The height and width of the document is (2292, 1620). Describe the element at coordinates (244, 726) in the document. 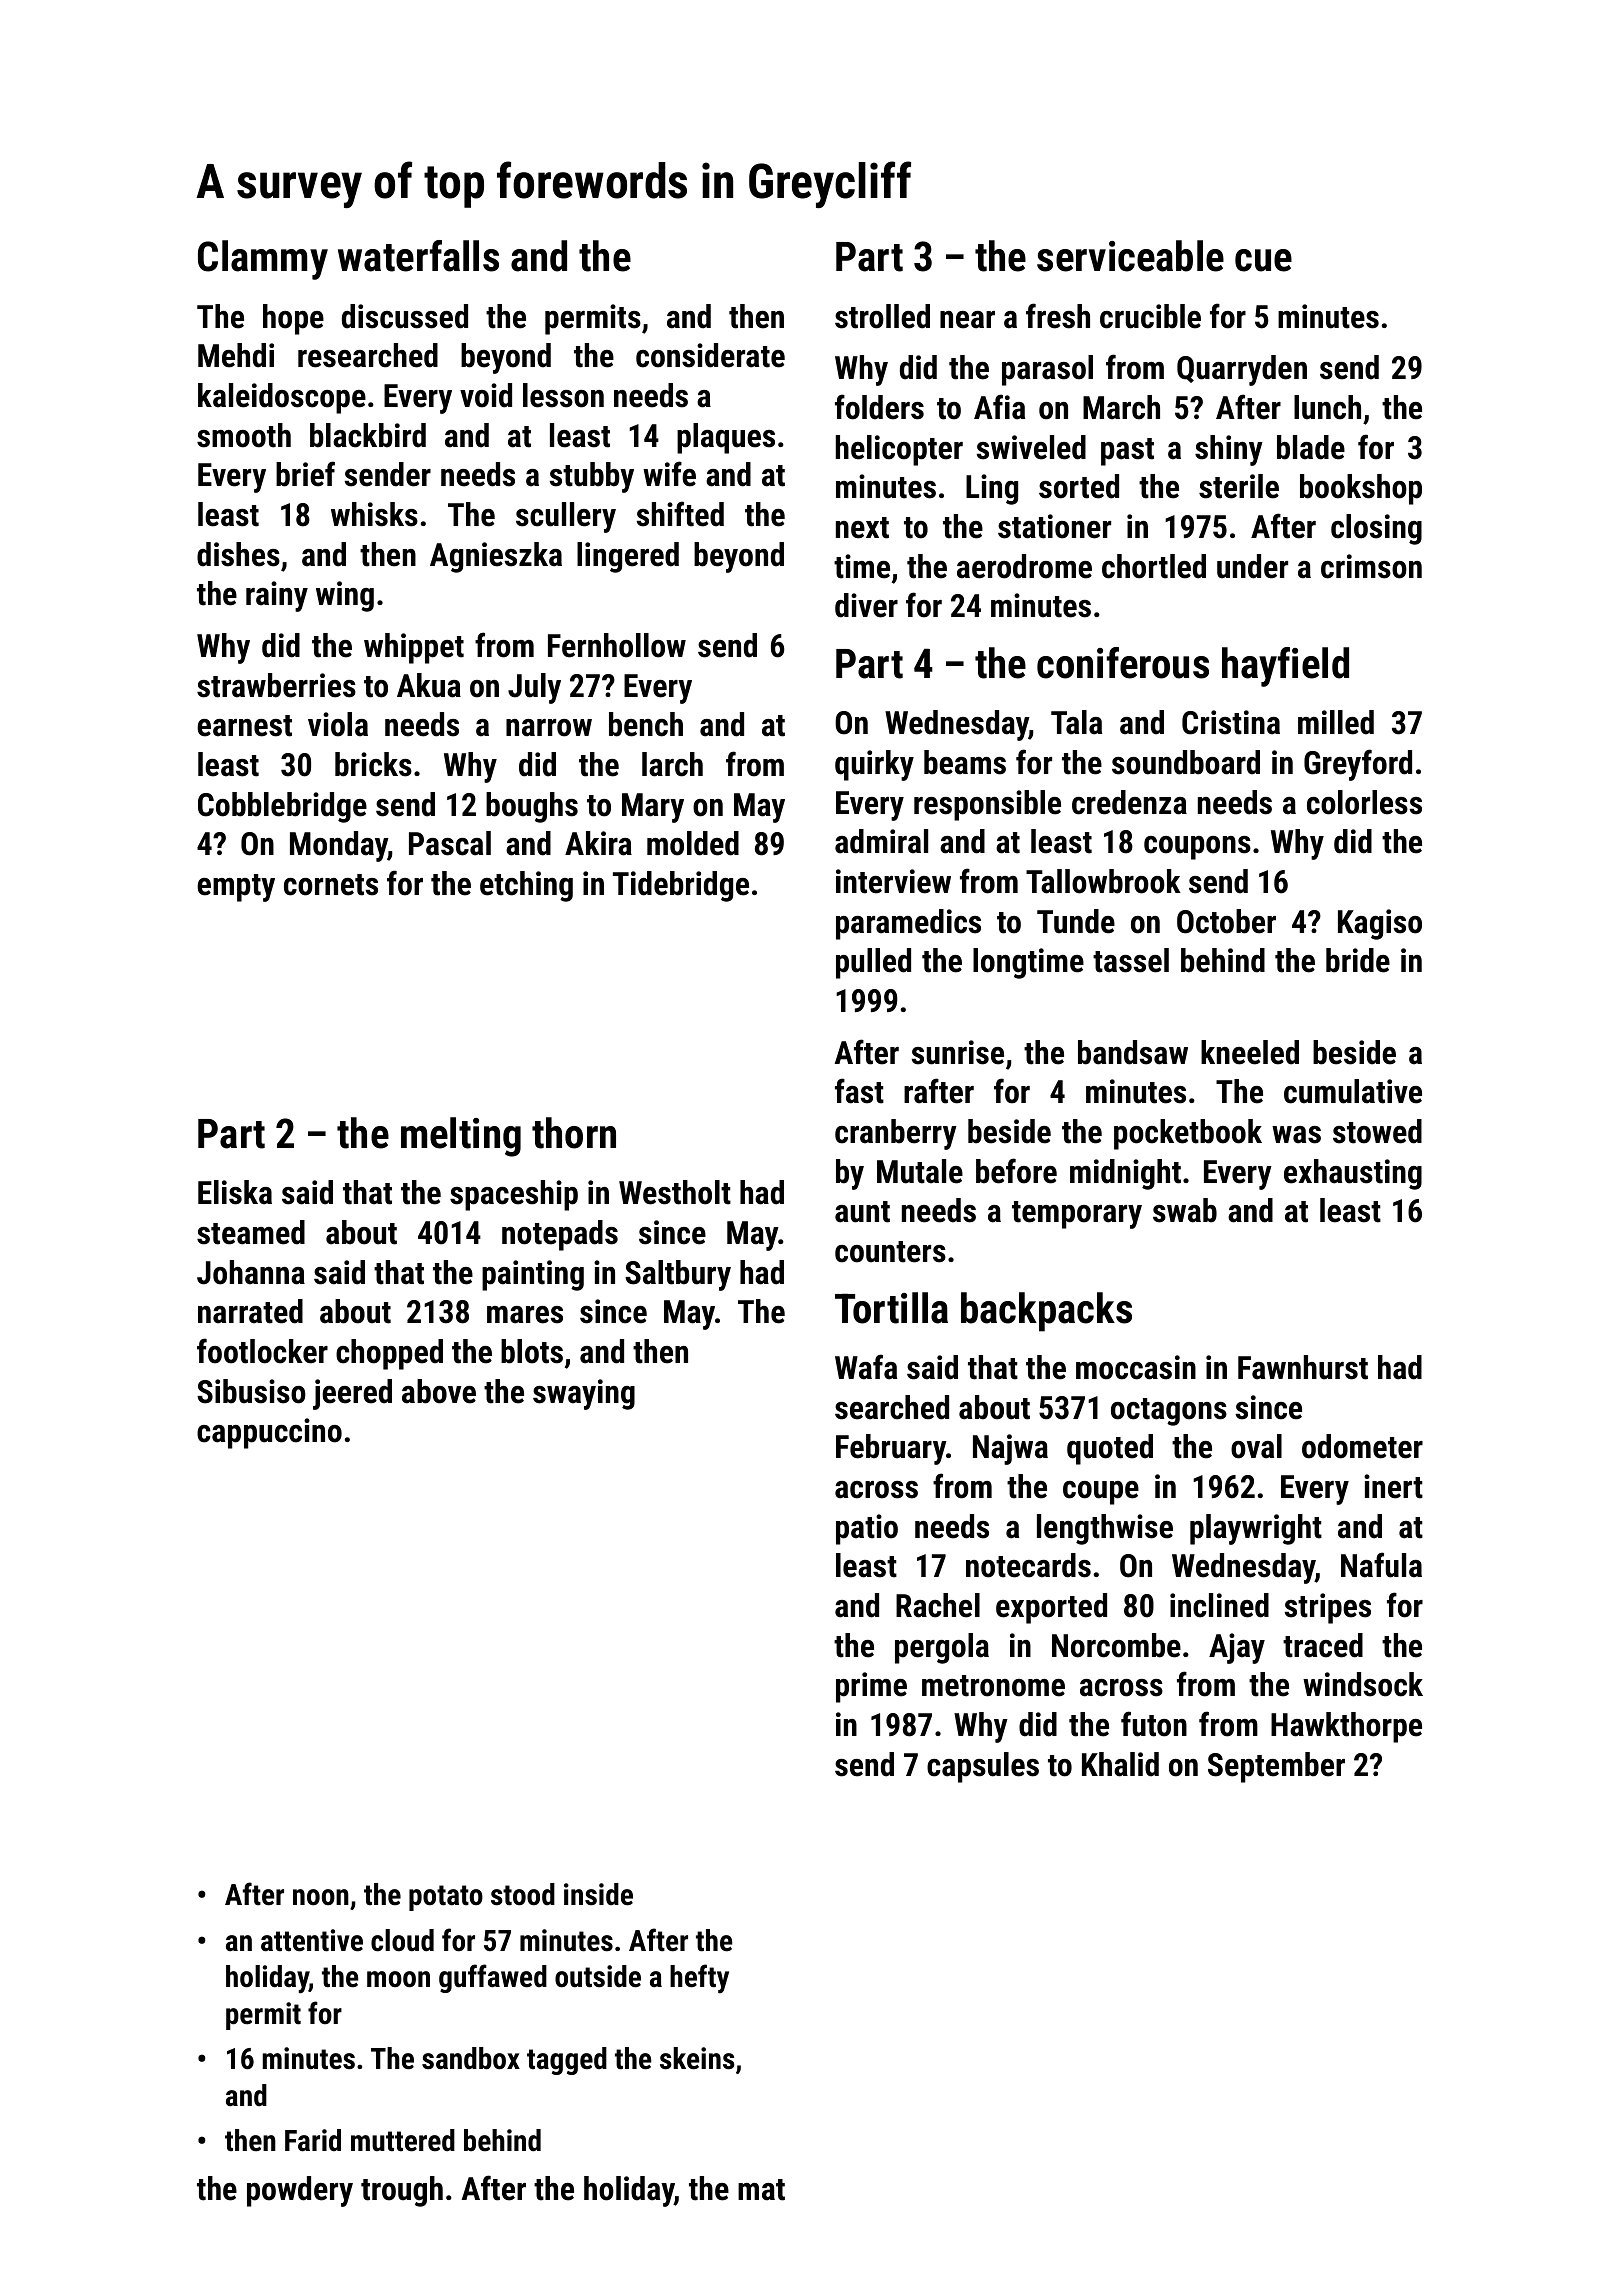

I see `earnest` at that location.
